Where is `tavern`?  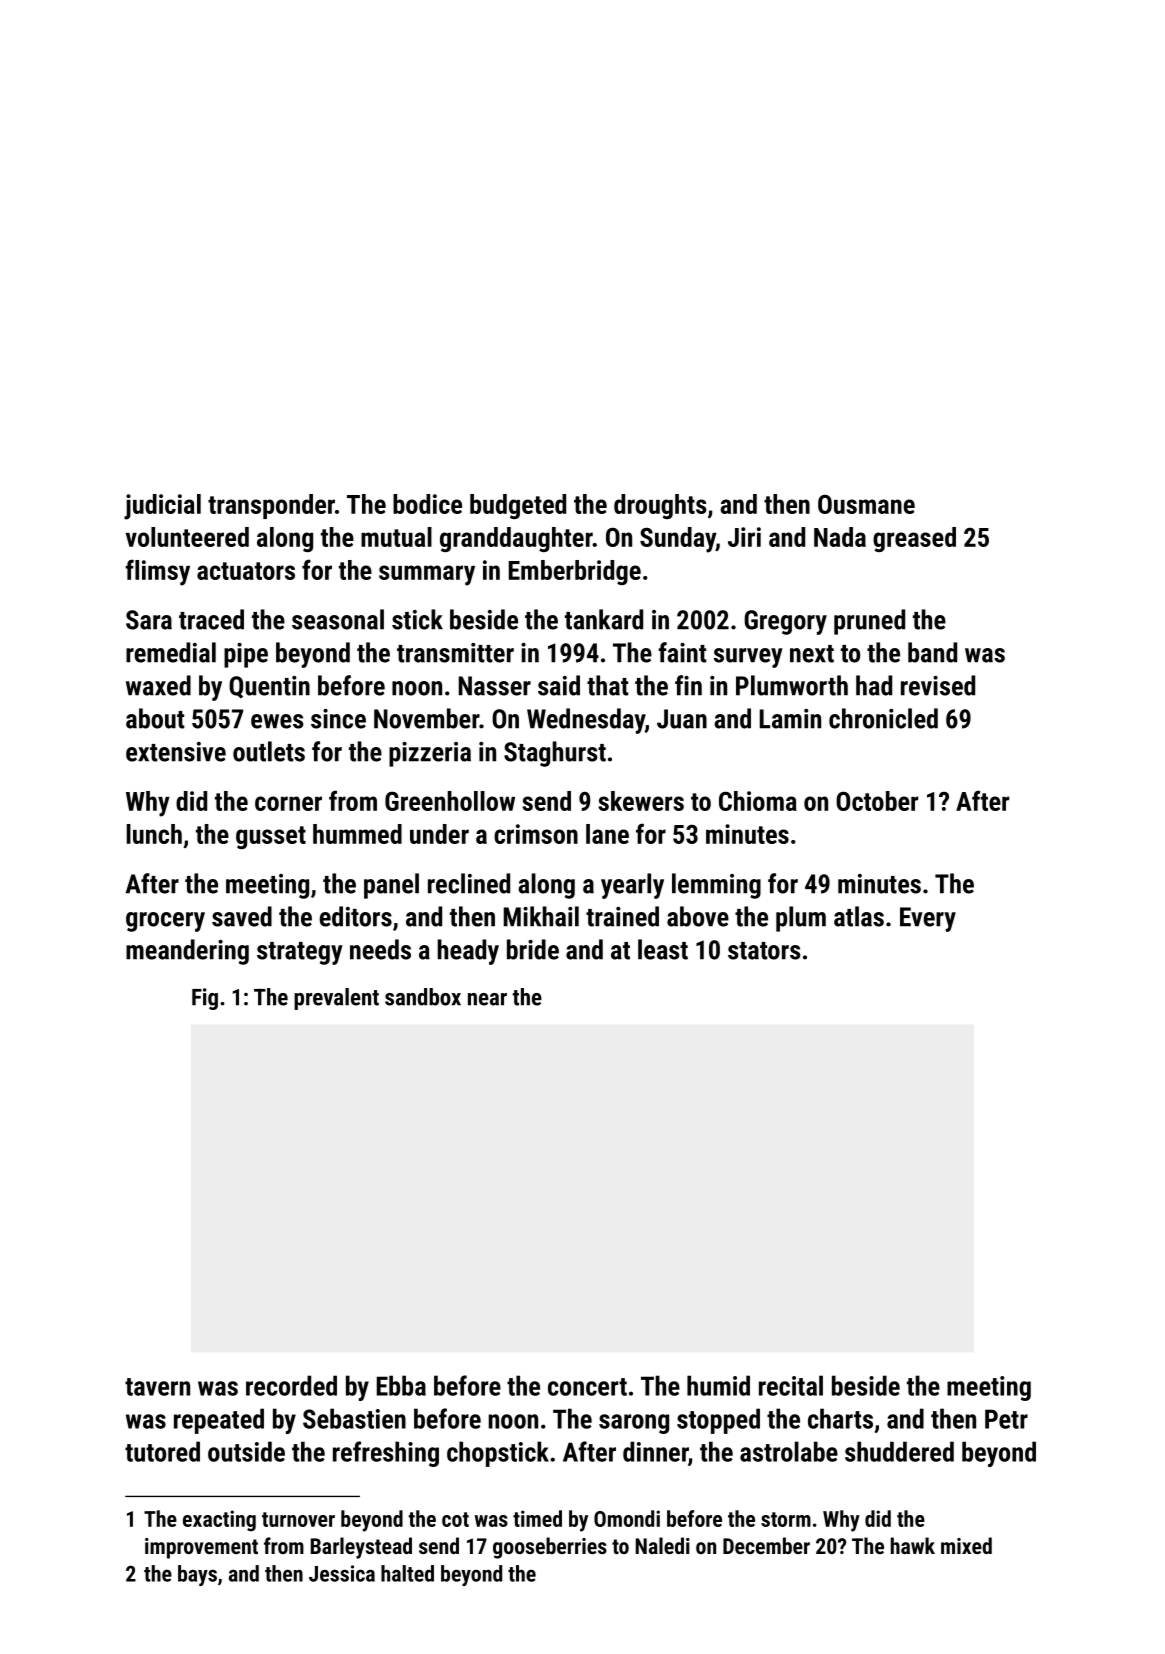 tavern is located at coordinates (157, 1387).
